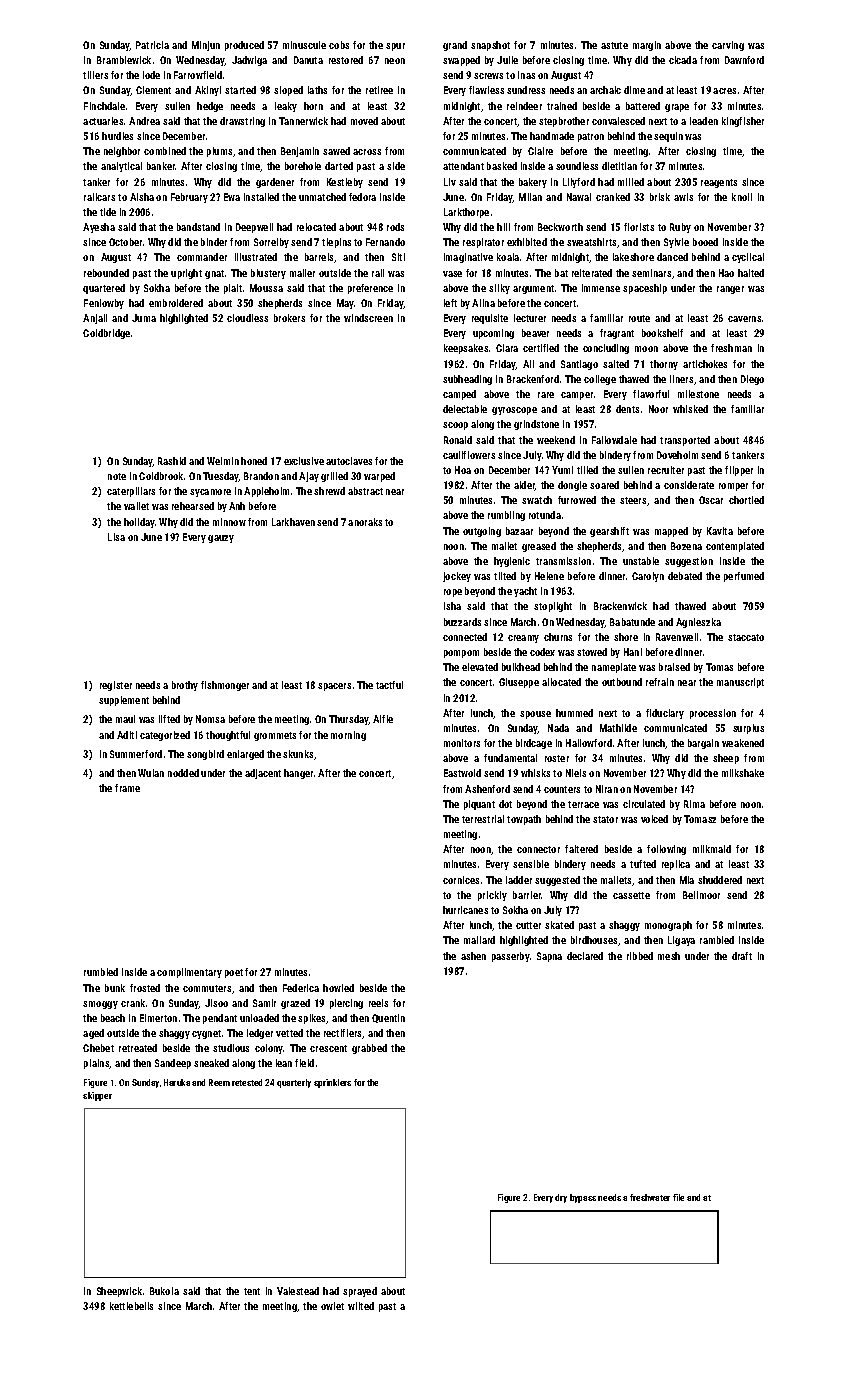 Image resolution: width=849 pixels, height=1400 pixels. Describe the element at coordinates (117, 136) in the image. I see `hurdles` at that location.
